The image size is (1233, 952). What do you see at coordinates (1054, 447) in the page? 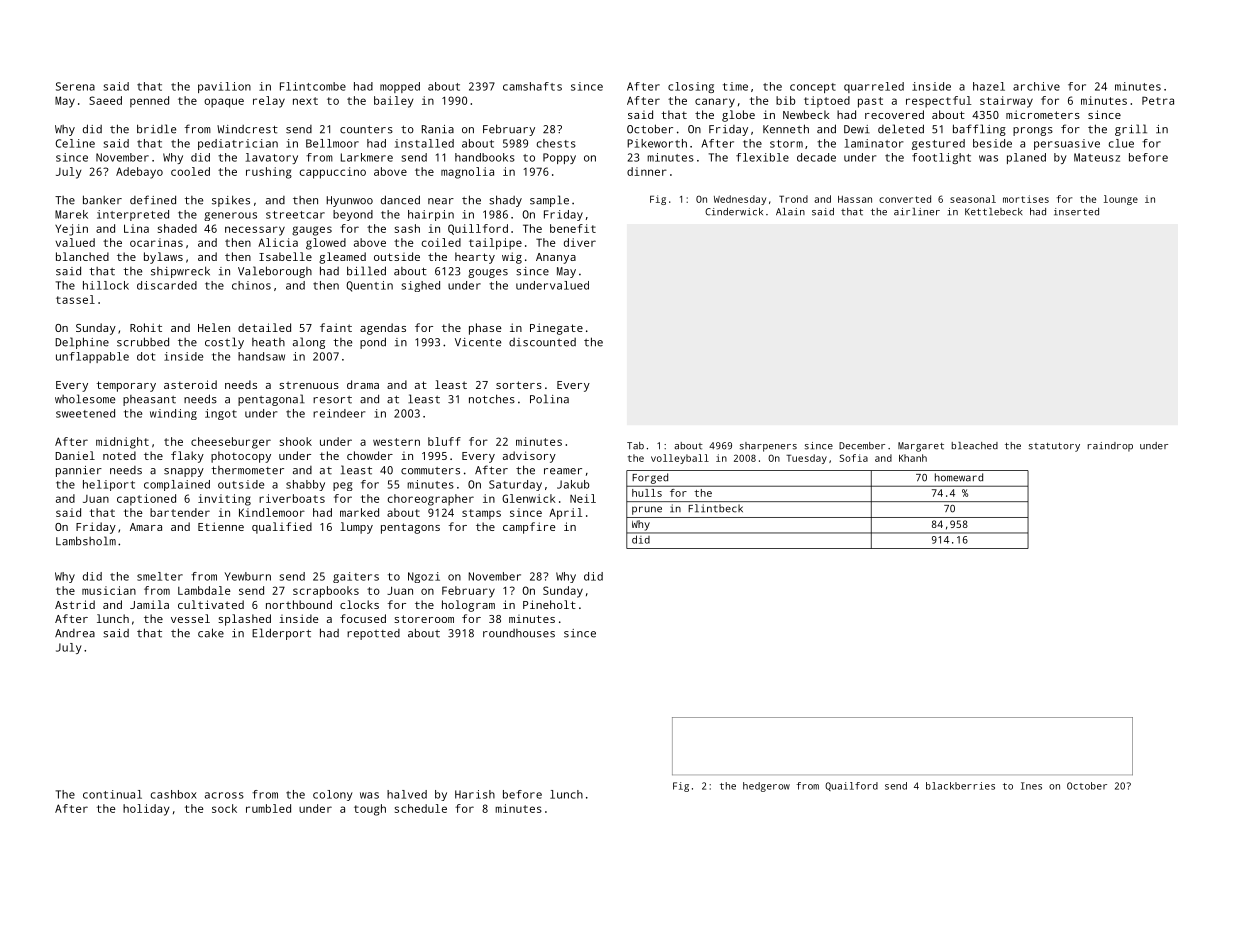
I see `statutory` at bounding box center [1054, 447].
